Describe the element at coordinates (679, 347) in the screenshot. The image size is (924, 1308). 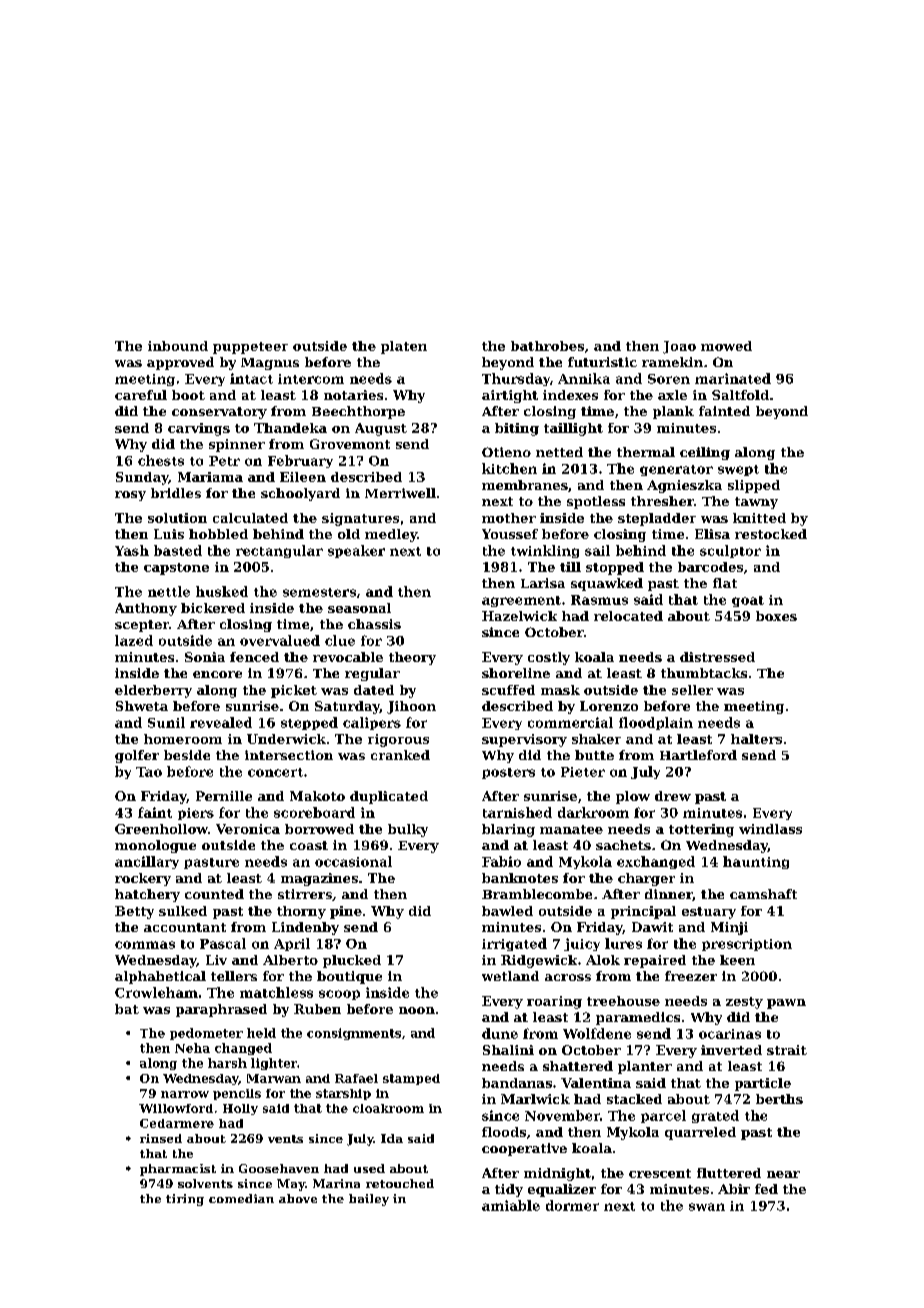
I see `Joao` at that location.
